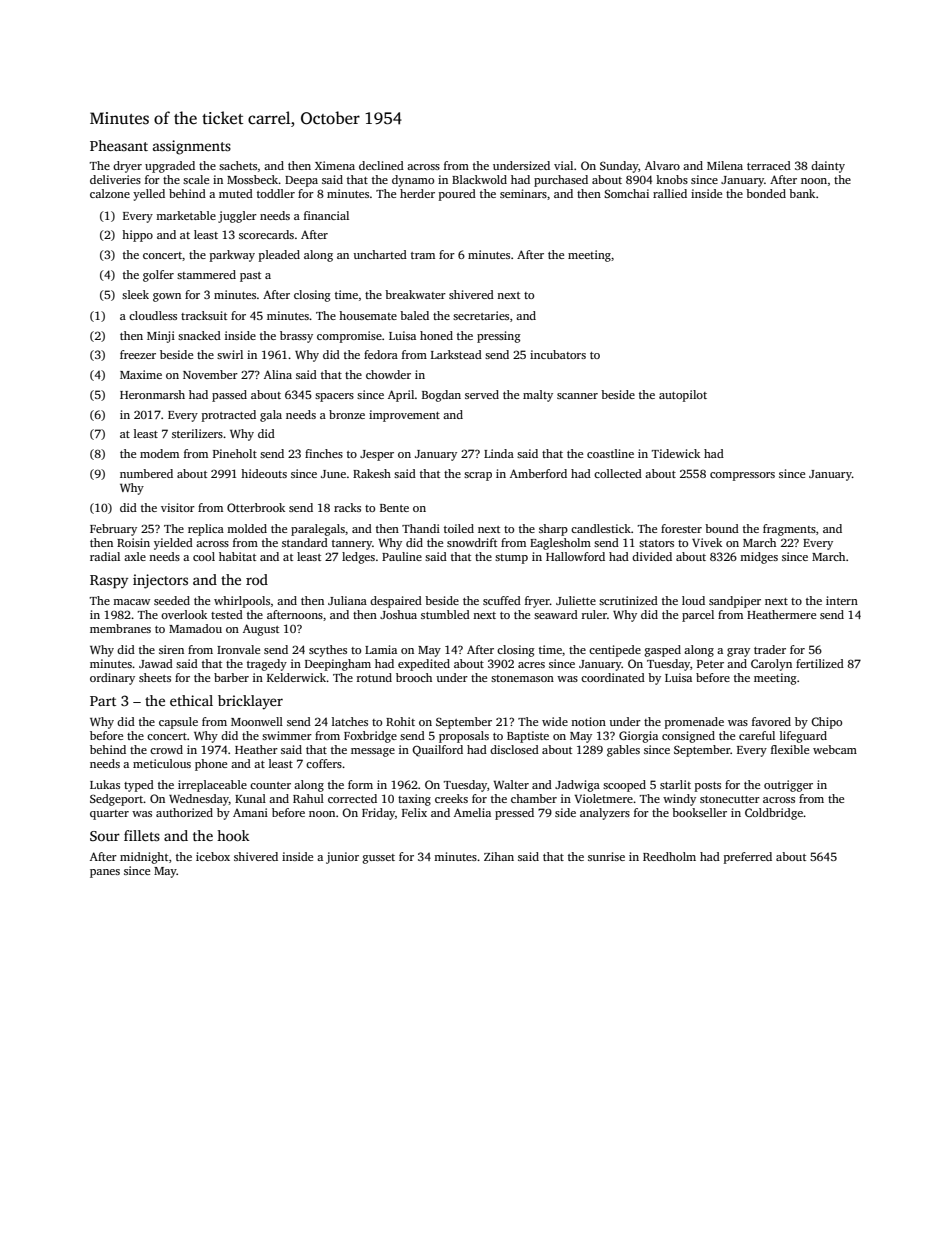 The width and height of the screenshot is (952, 1233). What do you see at coordinates (402, 556) in the screenshot?
I see `Pauline` at bounding box center [402, 556].
